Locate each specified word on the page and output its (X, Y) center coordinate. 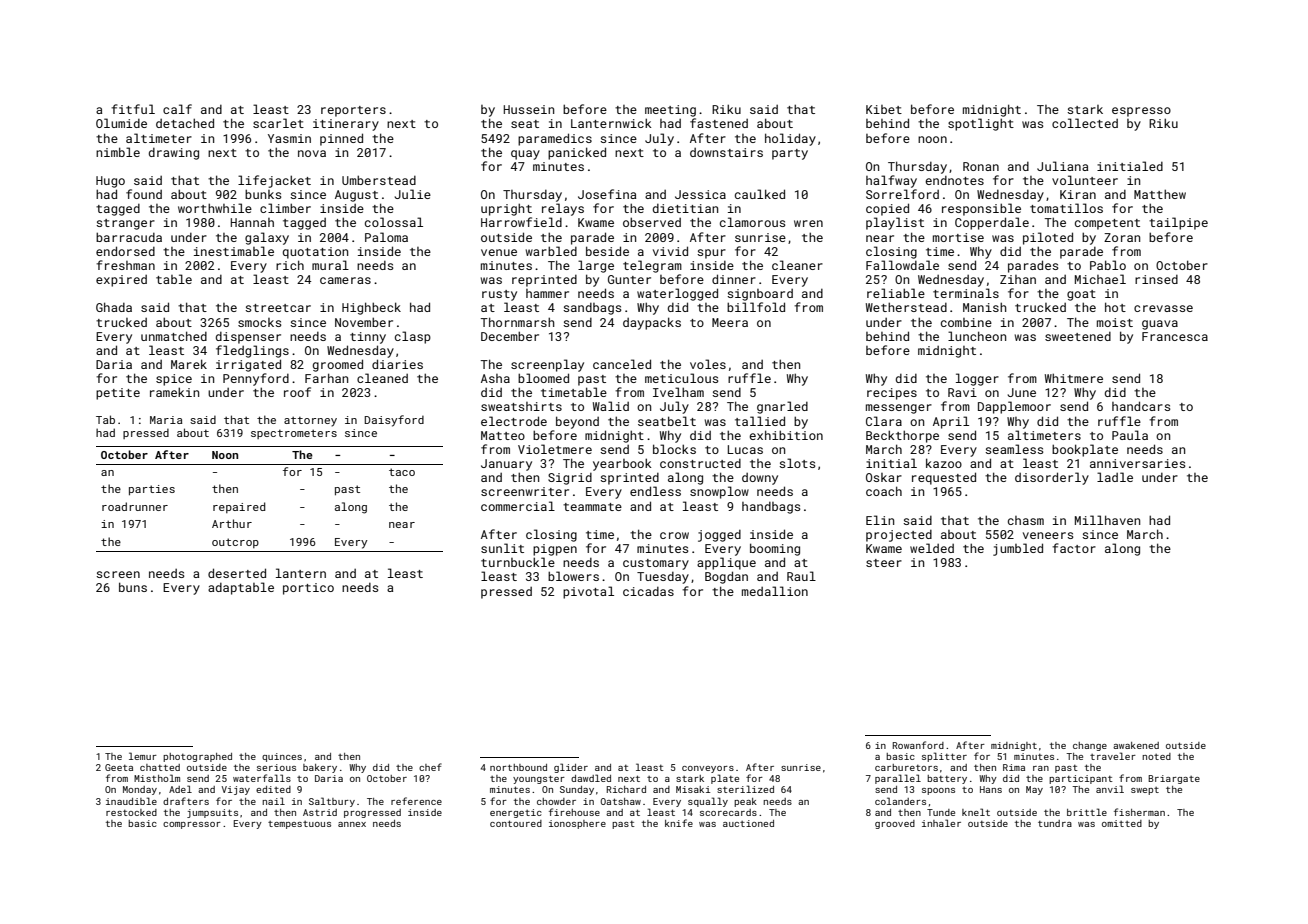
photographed (197, 757)
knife (679, 823)
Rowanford (918, 745)
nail (273, 801)
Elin (880, 520)
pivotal (588, 592)
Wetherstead (906, 307)
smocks (259, 322)
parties (152, 490)
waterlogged (677, 294)
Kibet (884, 109)
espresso (1141, 112)
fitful (133, 109)
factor (1074, 548)
